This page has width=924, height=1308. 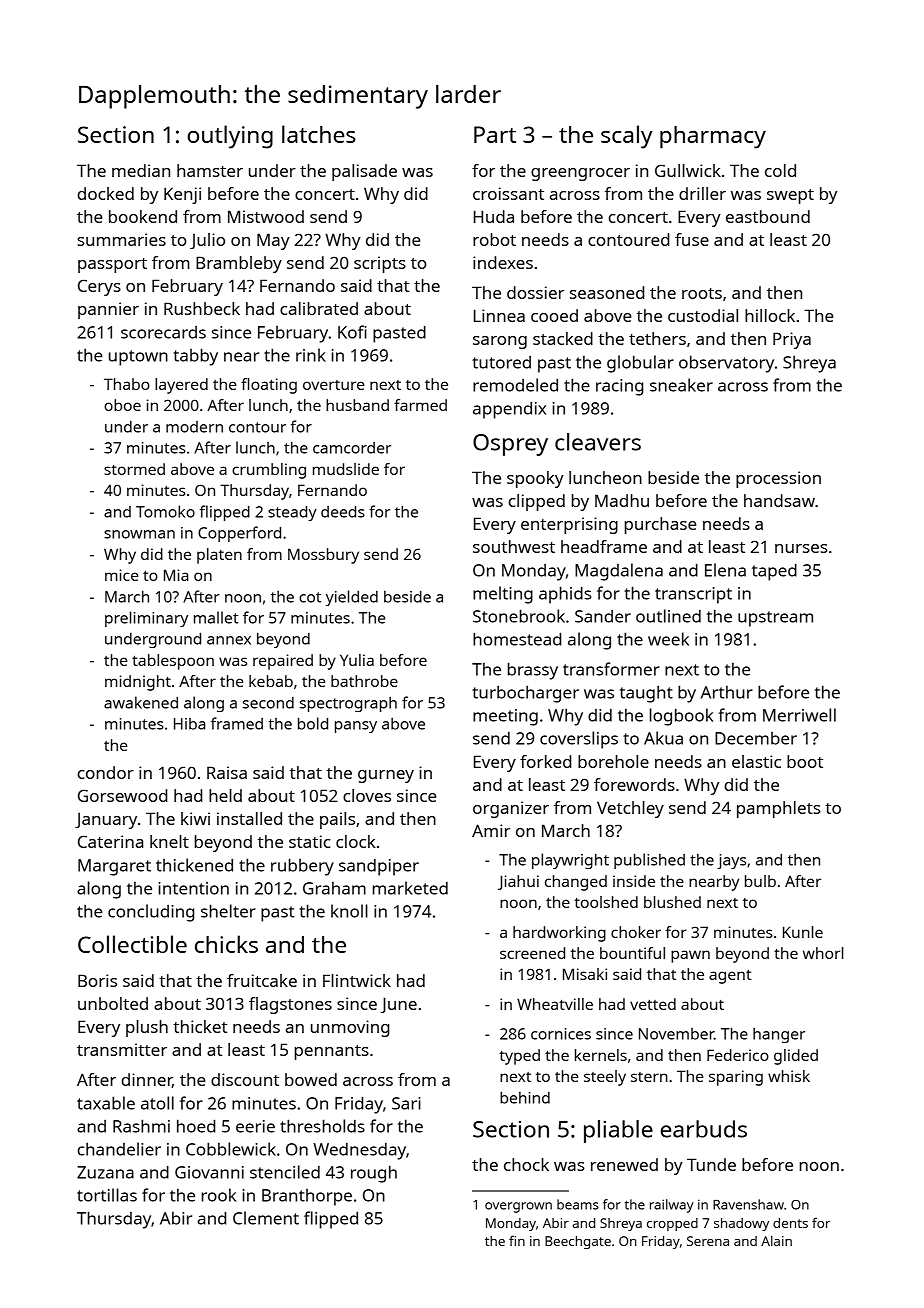 I want to click on pharmacy, so click(x=713, y=137).
